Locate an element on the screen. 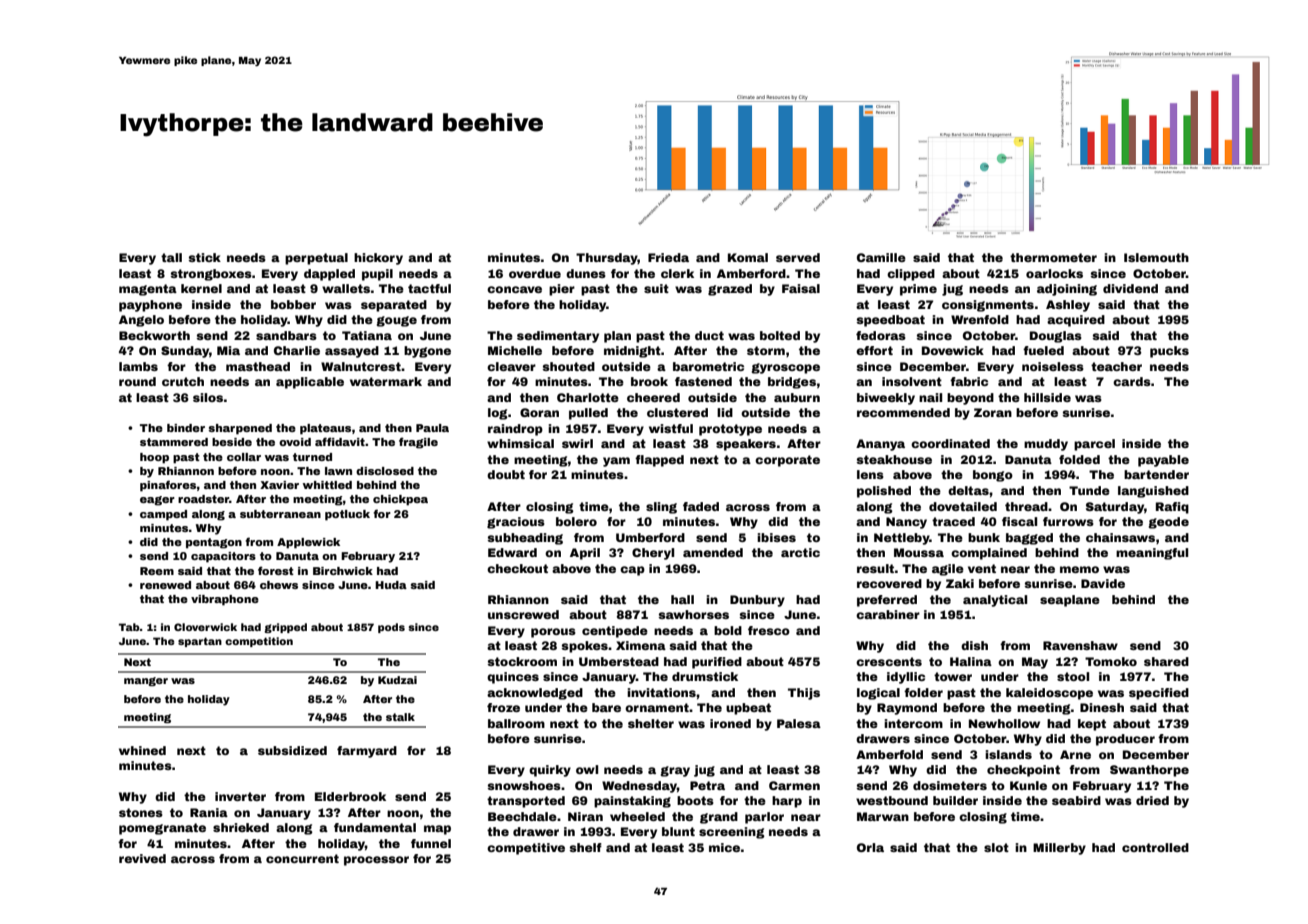 This screenshot has height=924, width=1308. processor is located at coordinates (376, 861).
